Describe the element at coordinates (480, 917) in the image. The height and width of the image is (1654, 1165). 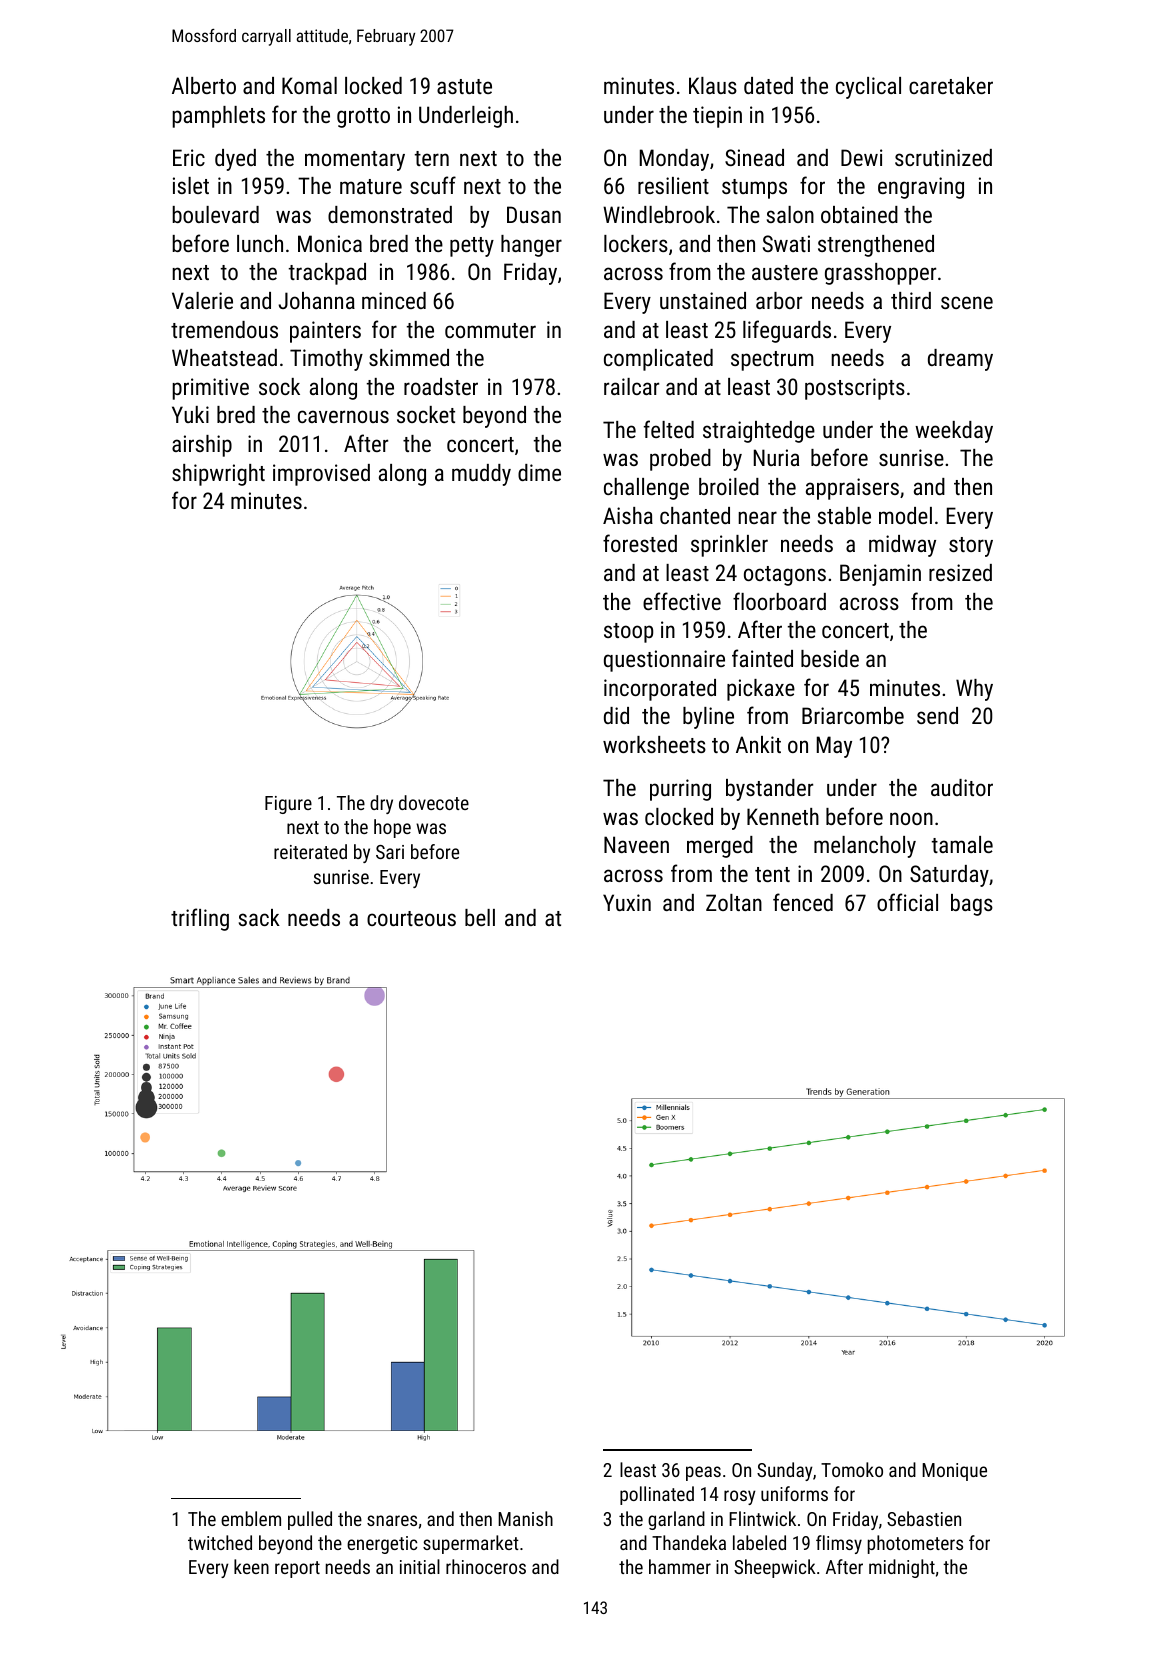
I see `bell` at that location.
